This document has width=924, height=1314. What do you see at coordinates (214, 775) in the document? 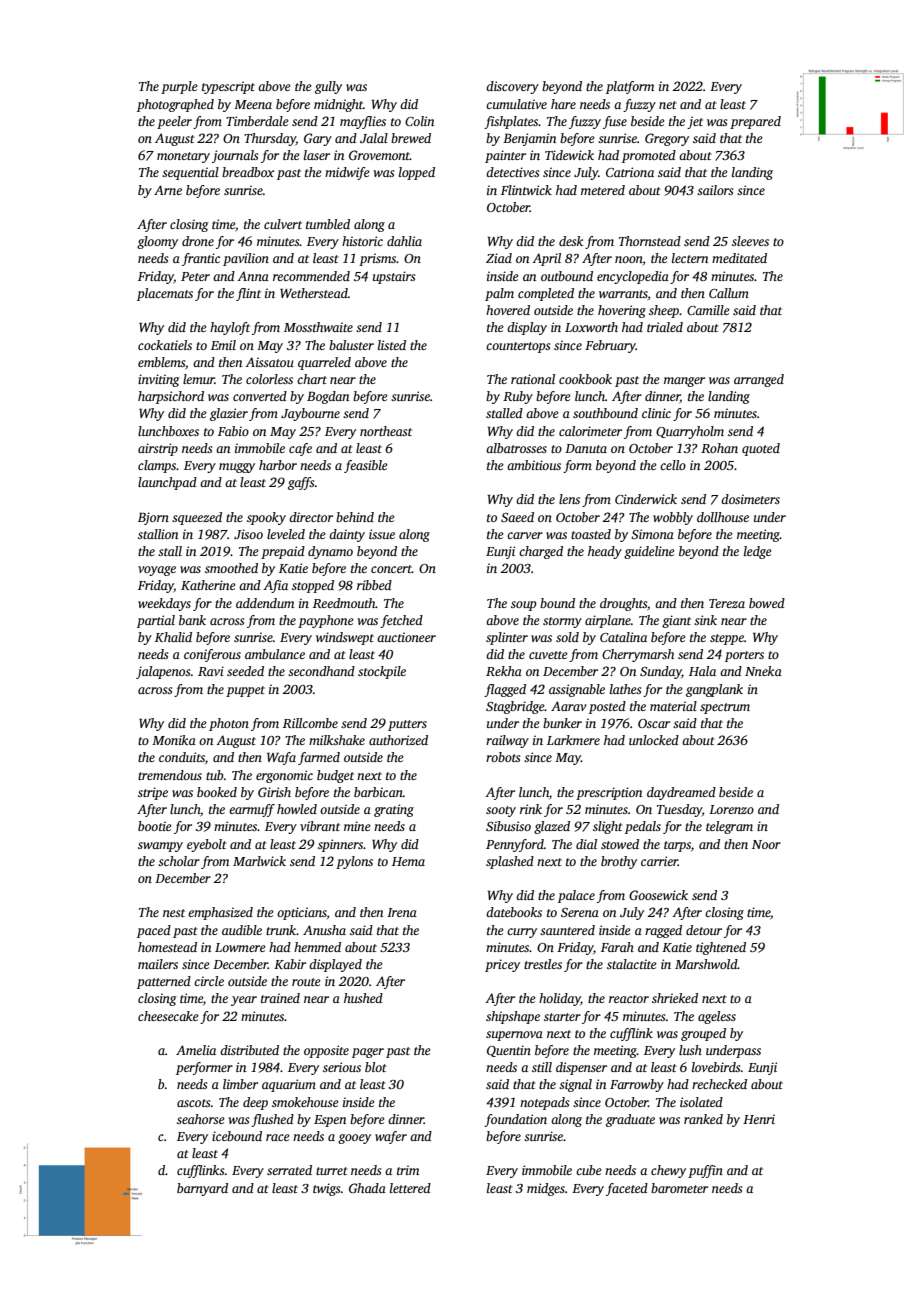
I see `tub` at bounding box center [214, 775].
